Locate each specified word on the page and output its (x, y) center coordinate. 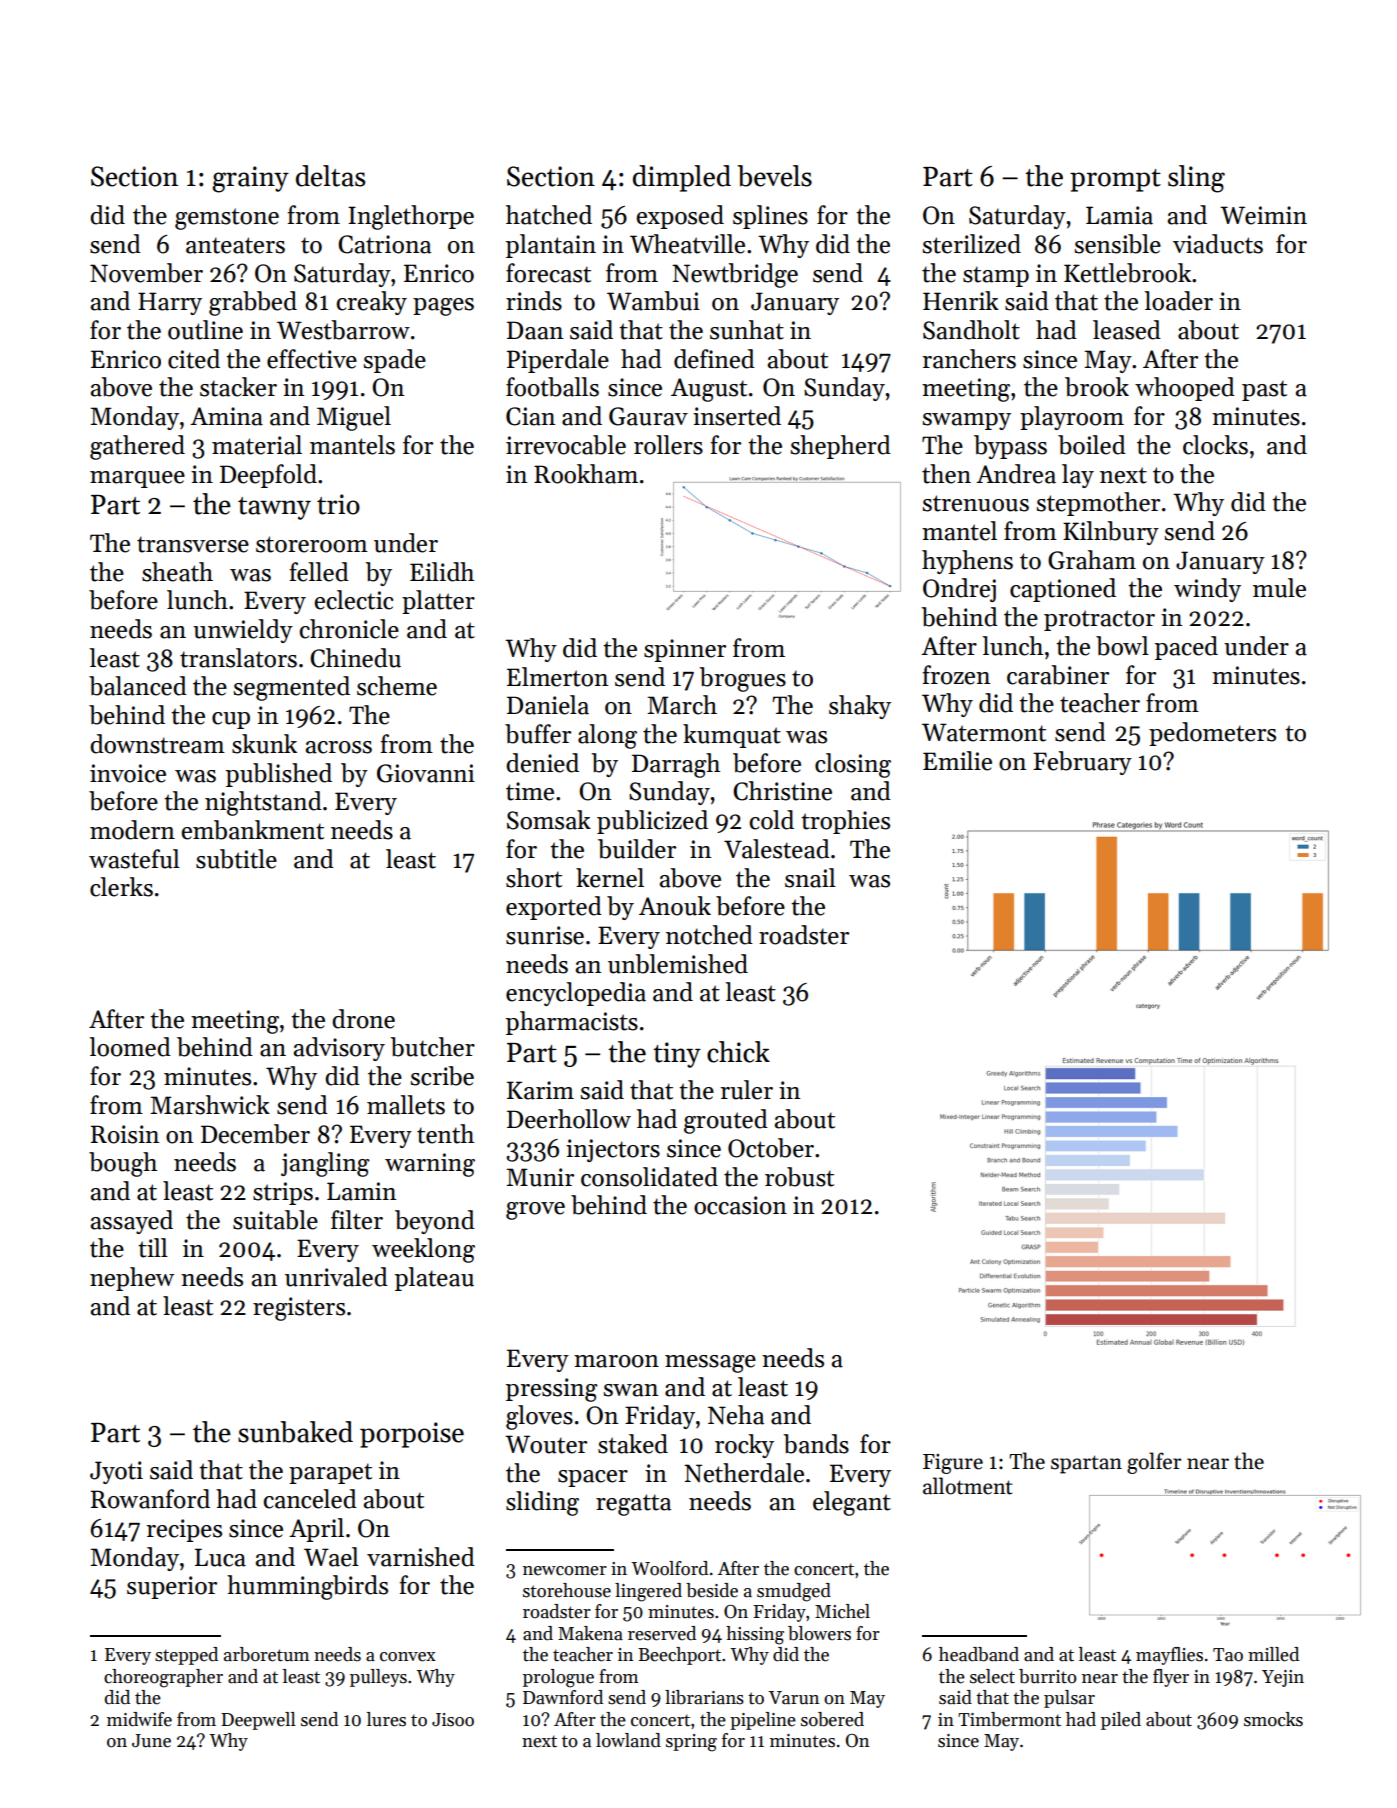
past (1264, 390)
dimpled (682, 178)
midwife (139, 1719)
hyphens (967, 562)
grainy (250, 179)
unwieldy (243, 631)
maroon (616, 1361)
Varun (793, 1698)
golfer (1154, 1463)
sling (1196, 179)
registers (299, 1309)
